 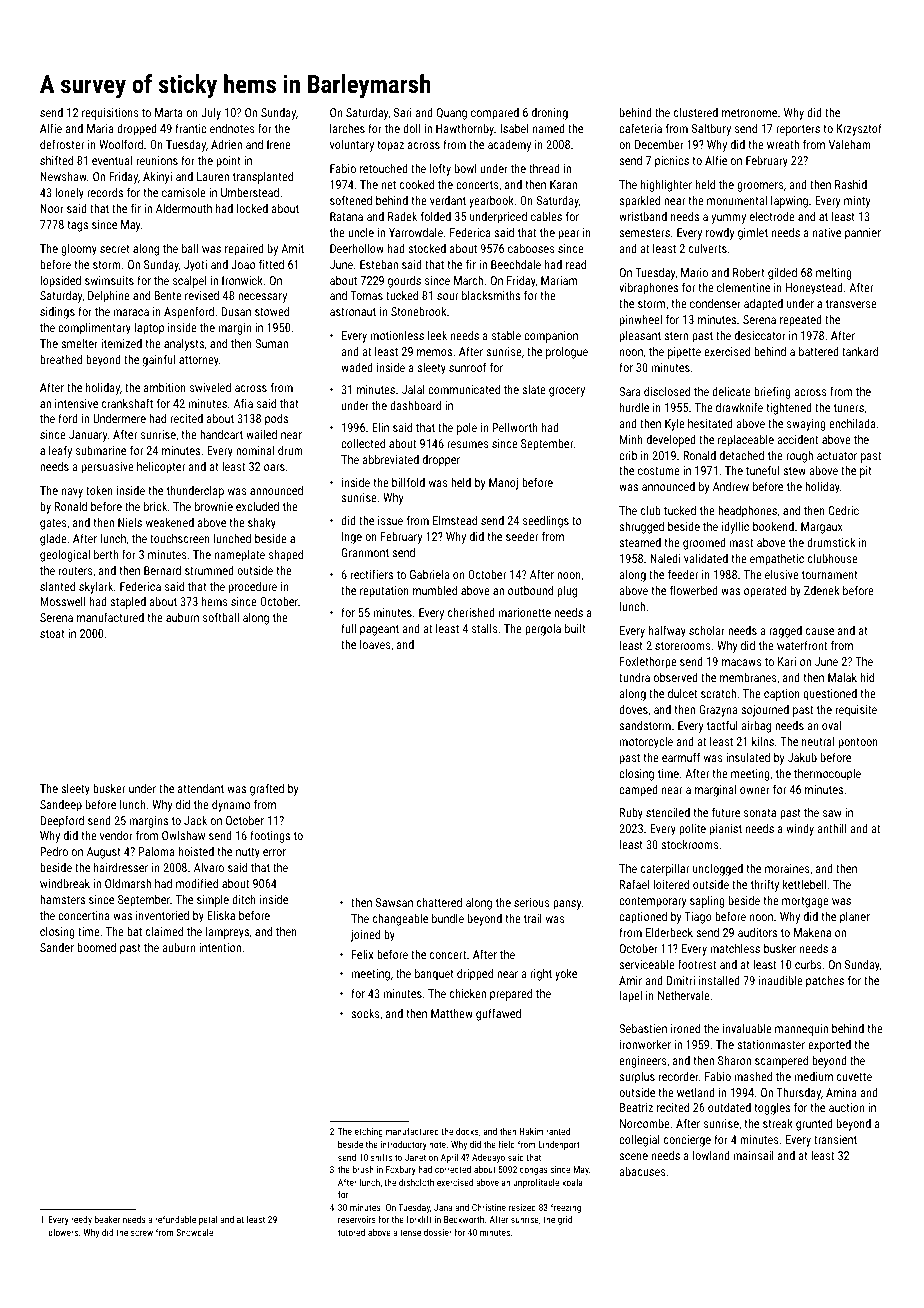 What do you see at coordinates (194, 1232) in the page?
I see `Snowdale` at bounding box center [194, 1232].
